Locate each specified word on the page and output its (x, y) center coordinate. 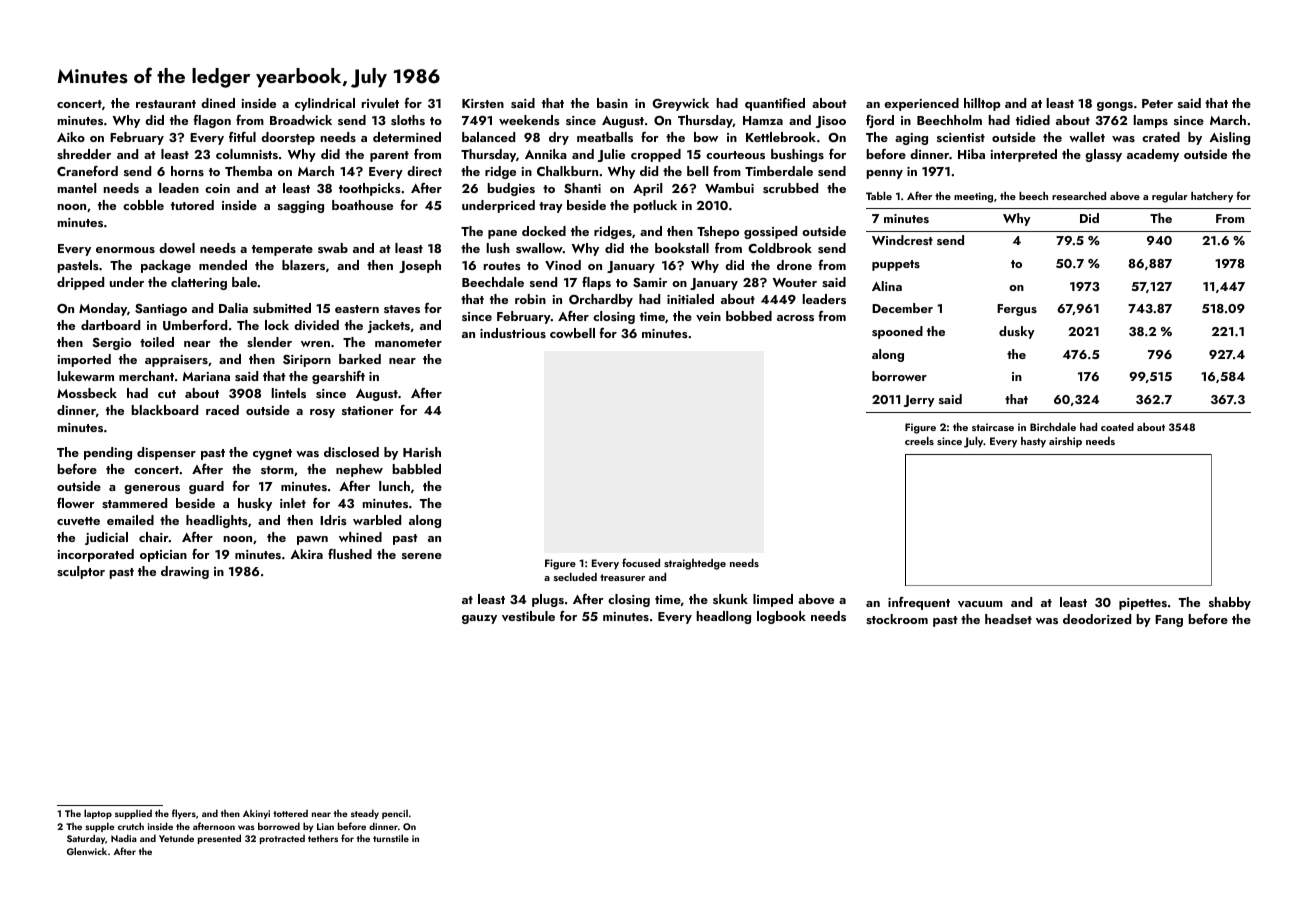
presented (219, 839)
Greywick (680, 104)
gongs (1115, 106)
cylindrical (325, 104)
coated (1117, 427)
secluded (575, 577)
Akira (306, 554)
